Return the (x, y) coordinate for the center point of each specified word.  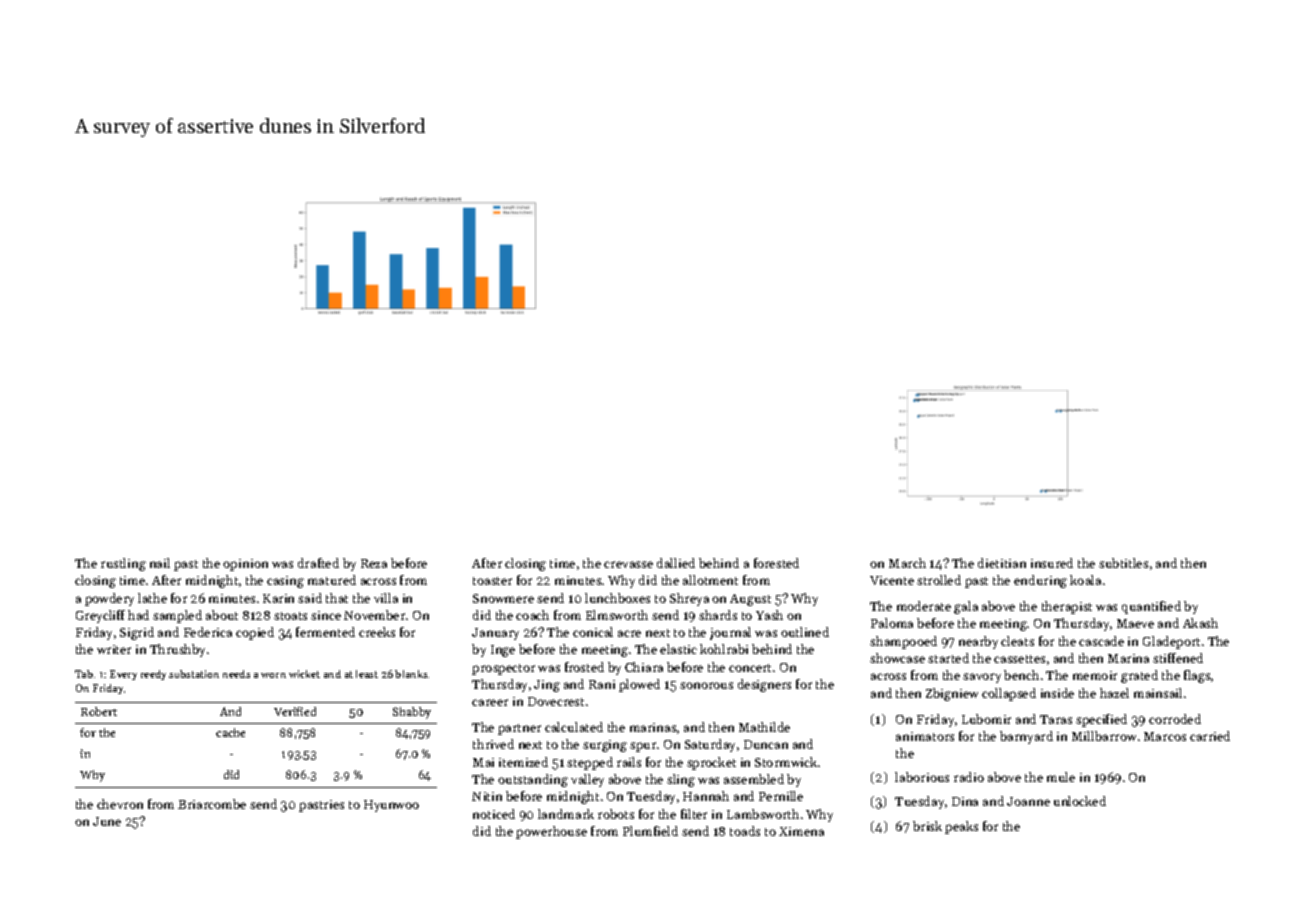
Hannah (706, 796)
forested (776, 563)
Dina (965, 801)
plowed (639, 685)
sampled (177, 616)
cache (230, 732)
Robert (99, 711)
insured (1052, 563)
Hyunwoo (391, 806)
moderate (924, 606)
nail (160, 563)
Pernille (781, 796)
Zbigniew (952, 694)
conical (593, 632)
